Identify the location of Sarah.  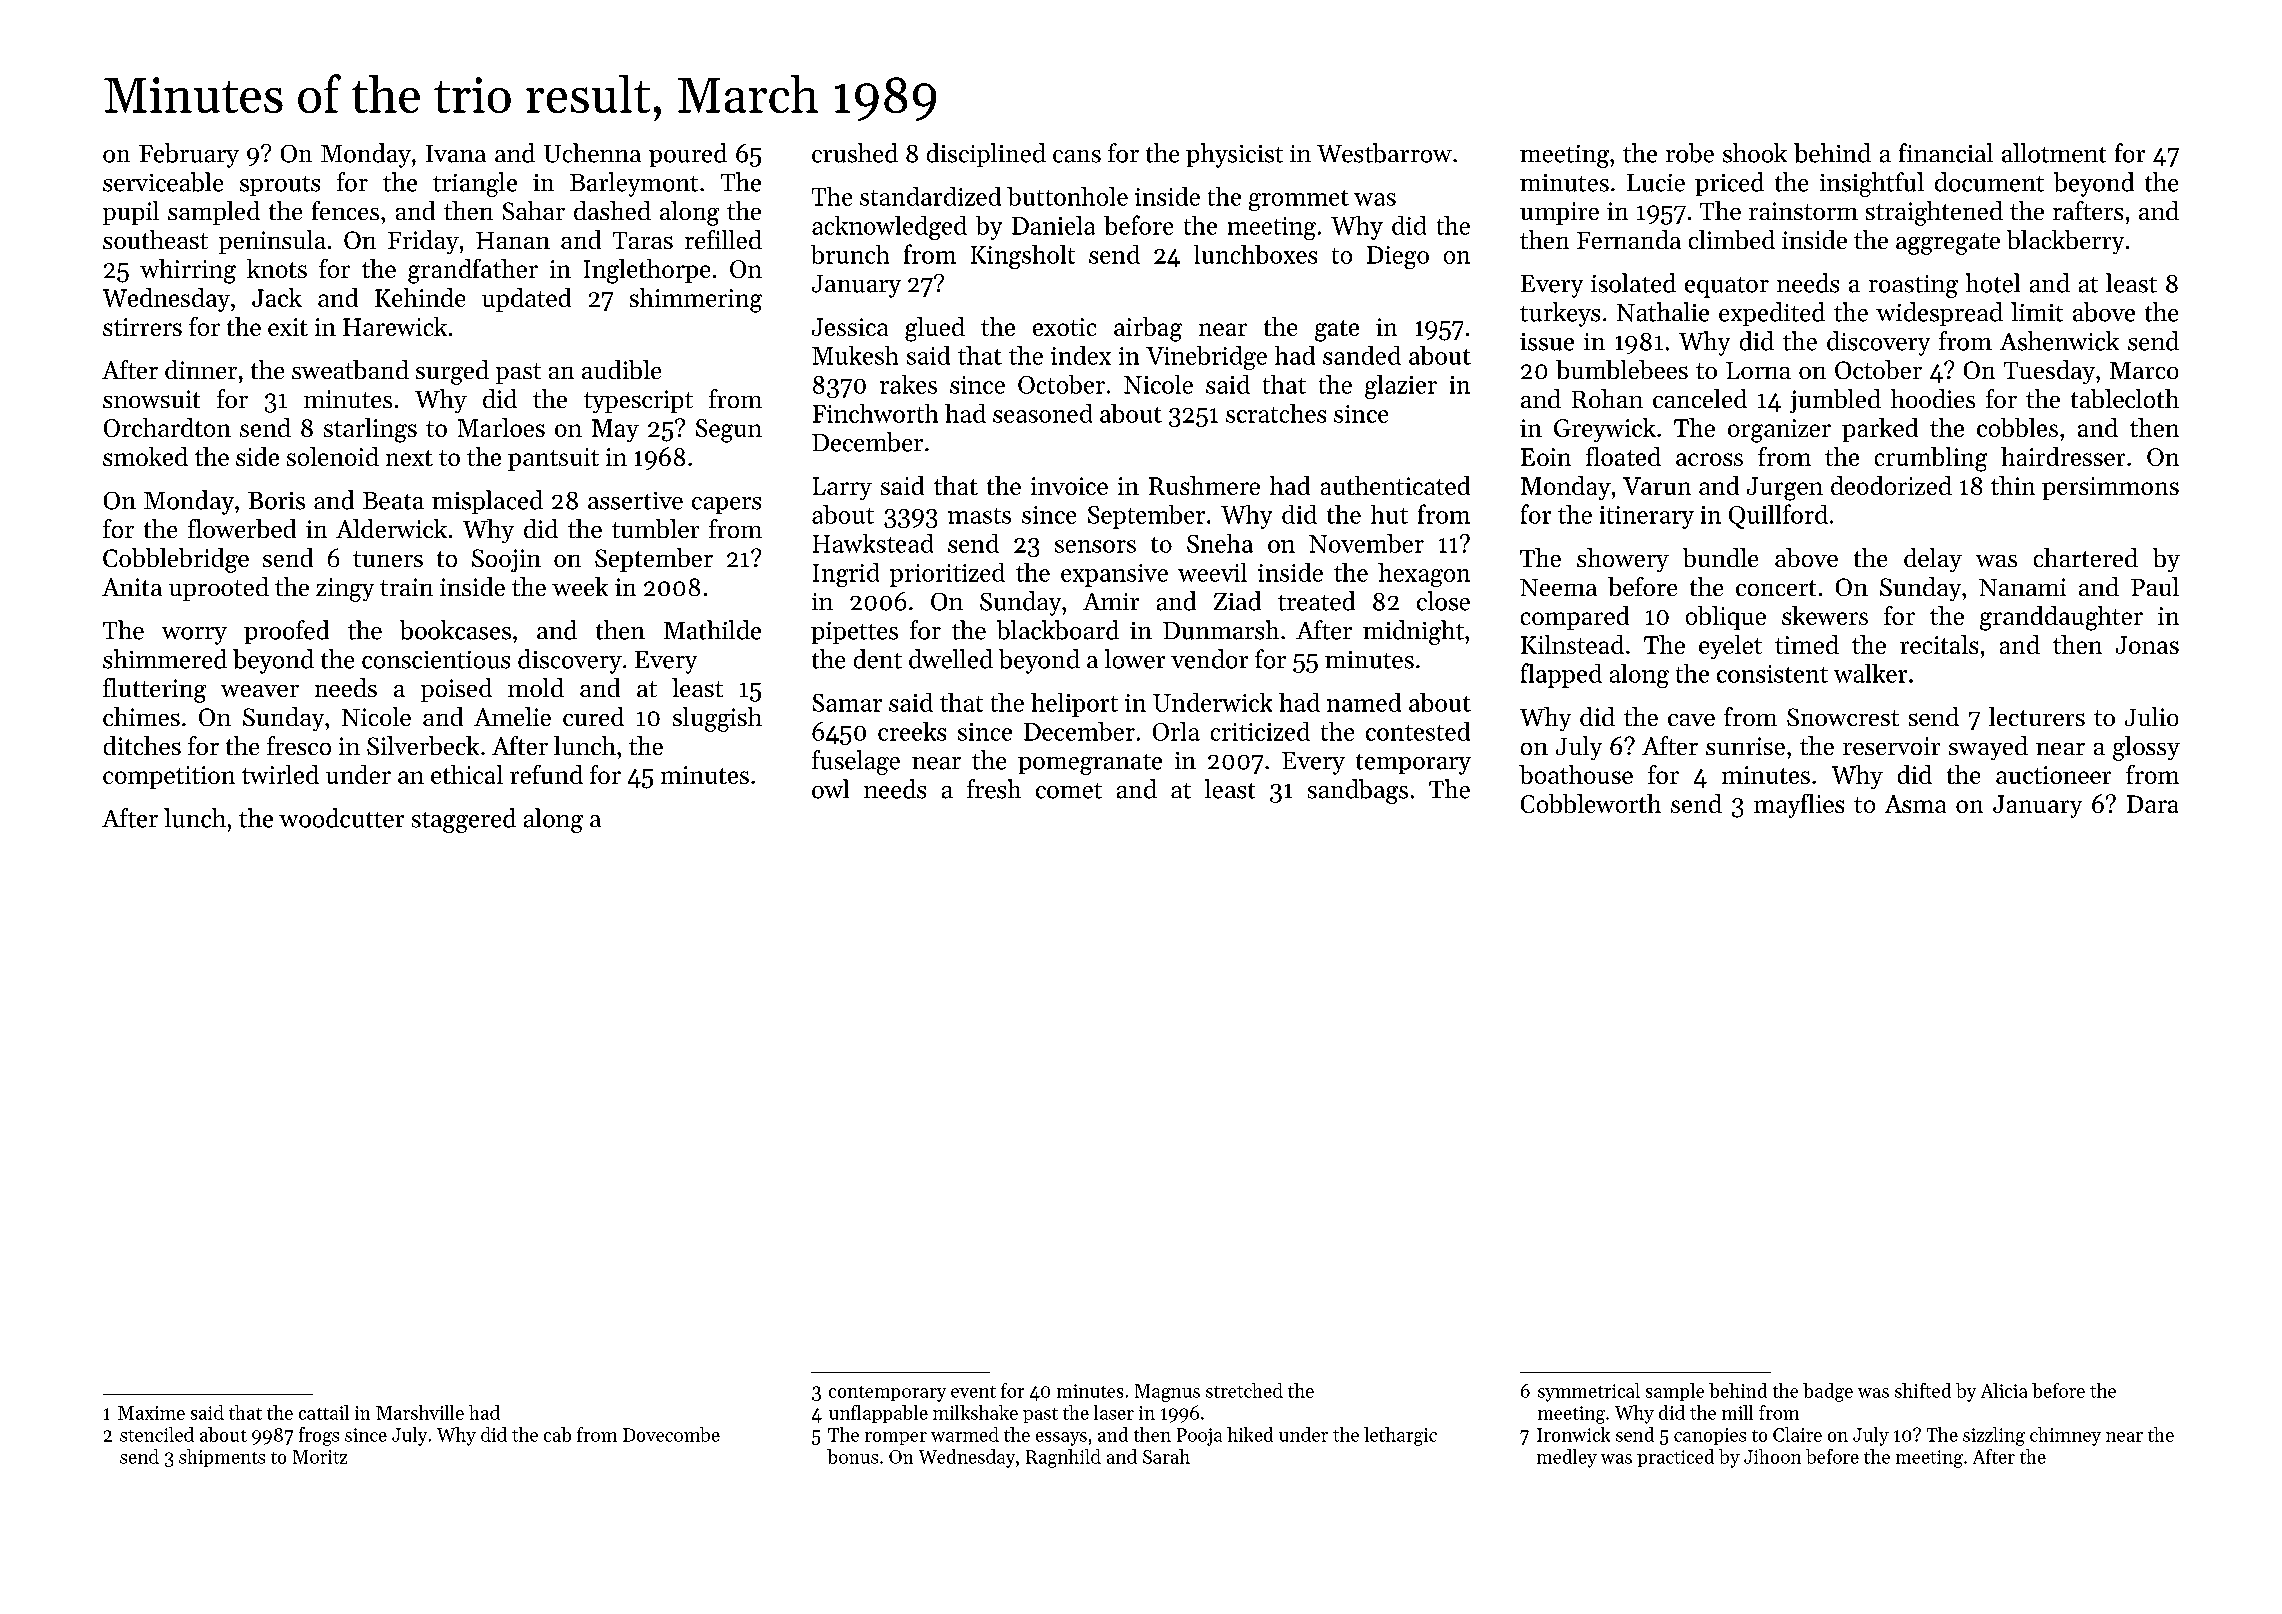
(1166, 1456).
